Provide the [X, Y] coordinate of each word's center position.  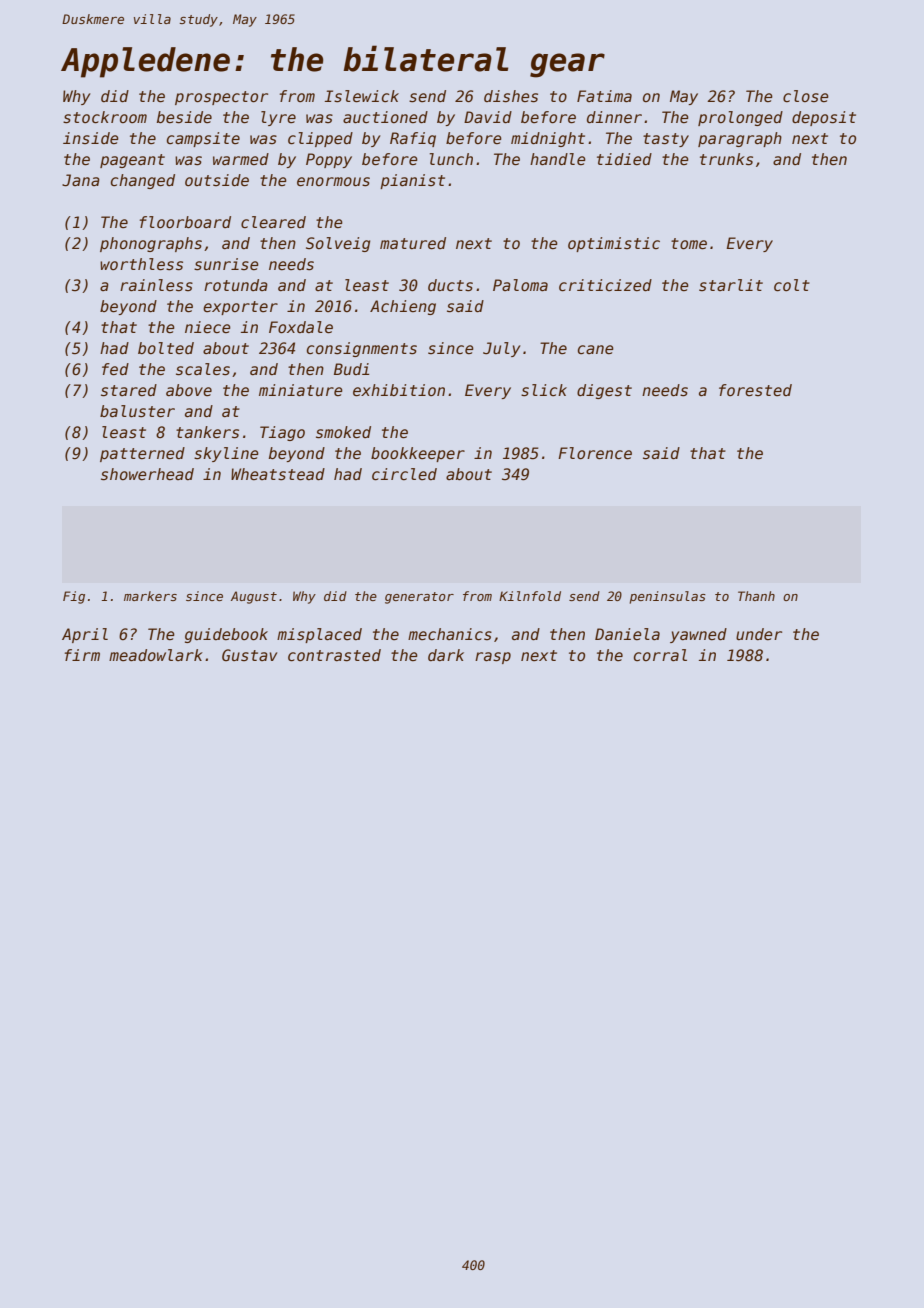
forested [755, 390]
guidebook [226, 635]
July [502, 349]
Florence [595, 453]
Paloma [520, 285]
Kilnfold [530, 596]
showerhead [147, 474]
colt [792, 285]
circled [404, 474]
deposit [824, 118]
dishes [511, 96]
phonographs [151, 244]
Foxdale [301, 327]
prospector [221, 98]
